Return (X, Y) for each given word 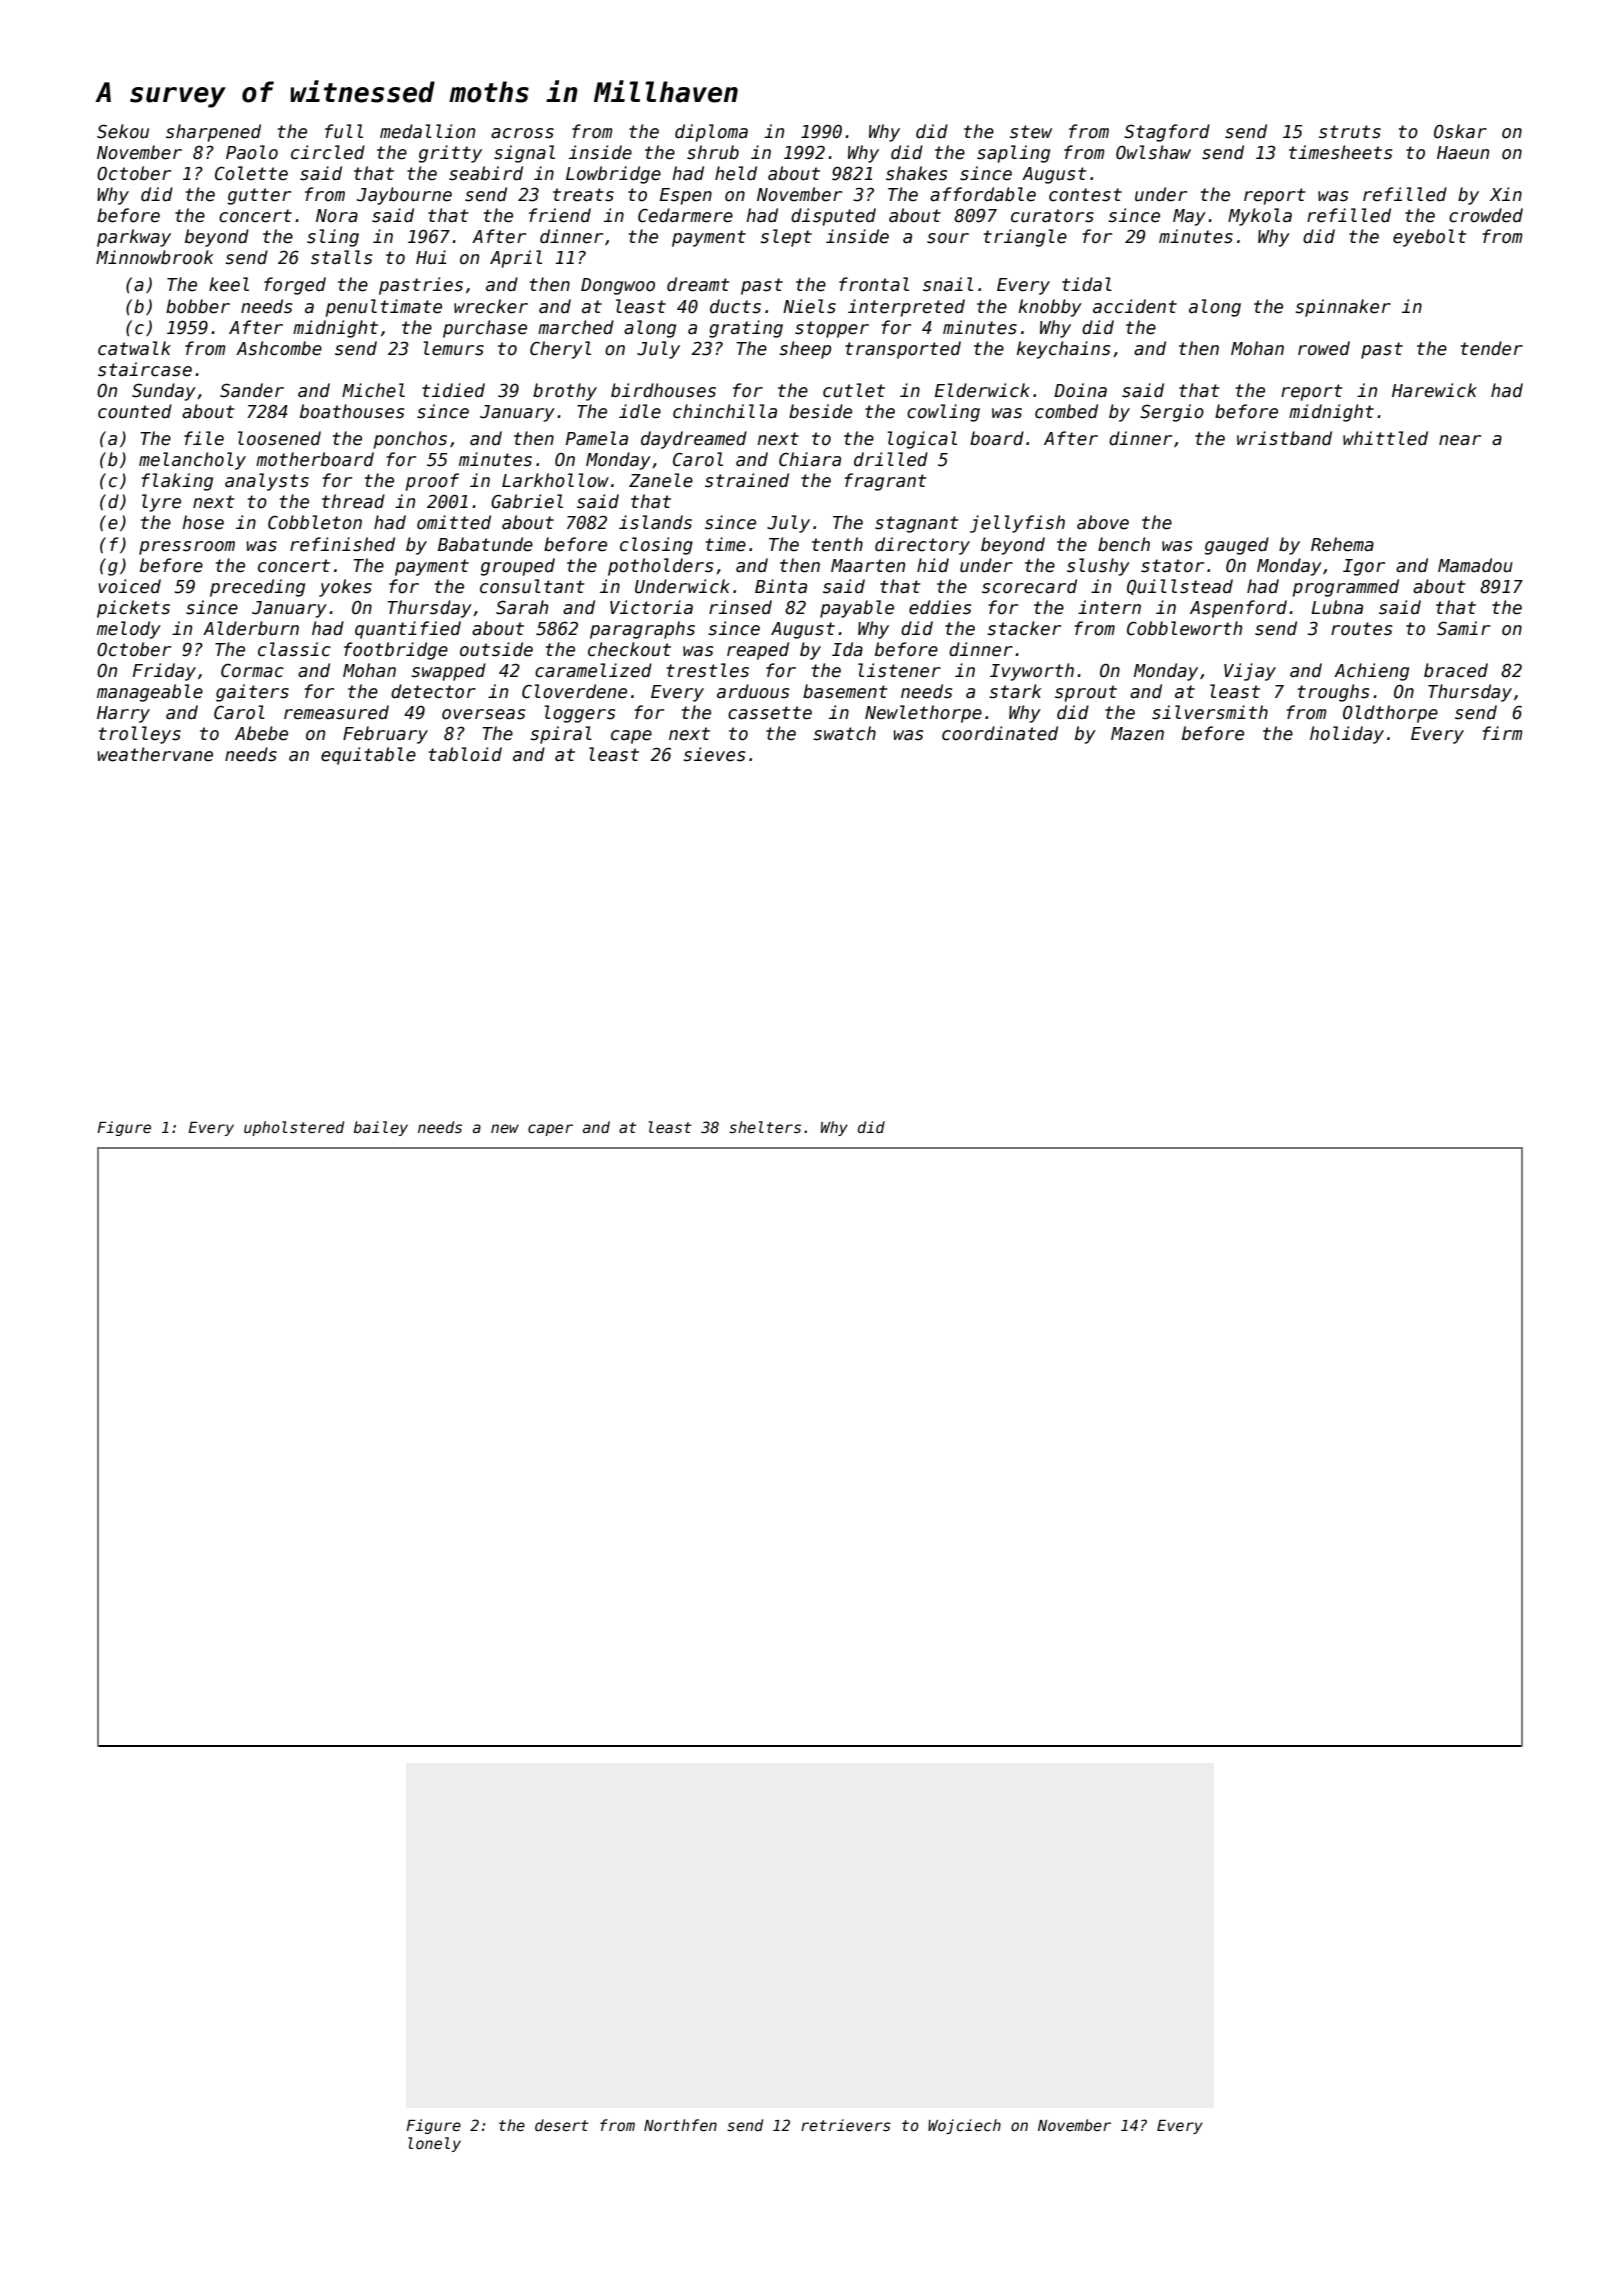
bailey (381, 1128)
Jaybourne (404, 196)
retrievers (846, 2125)
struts (1350, 132)
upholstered (294, 1128)
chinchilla (725, 411)
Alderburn (251, 628)
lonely (434, 2144)
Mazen (1137, 734)
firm (1502, 733)
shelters (765, 1127)
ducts (735, 306)
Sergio (1172, 413)
